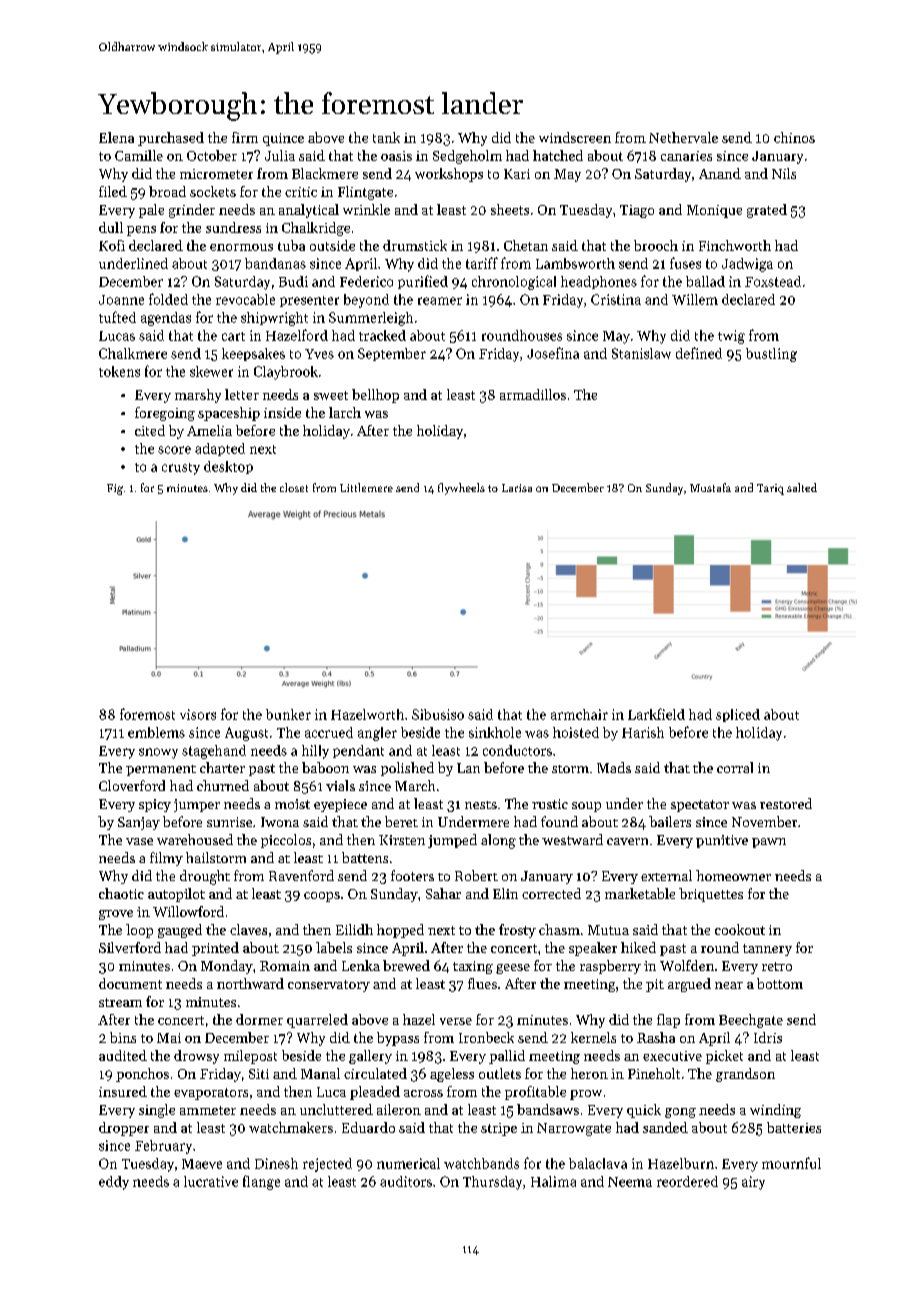 The width and height of the screenshot is (924, 1308). I want to click on salted, so click(802, 487).
